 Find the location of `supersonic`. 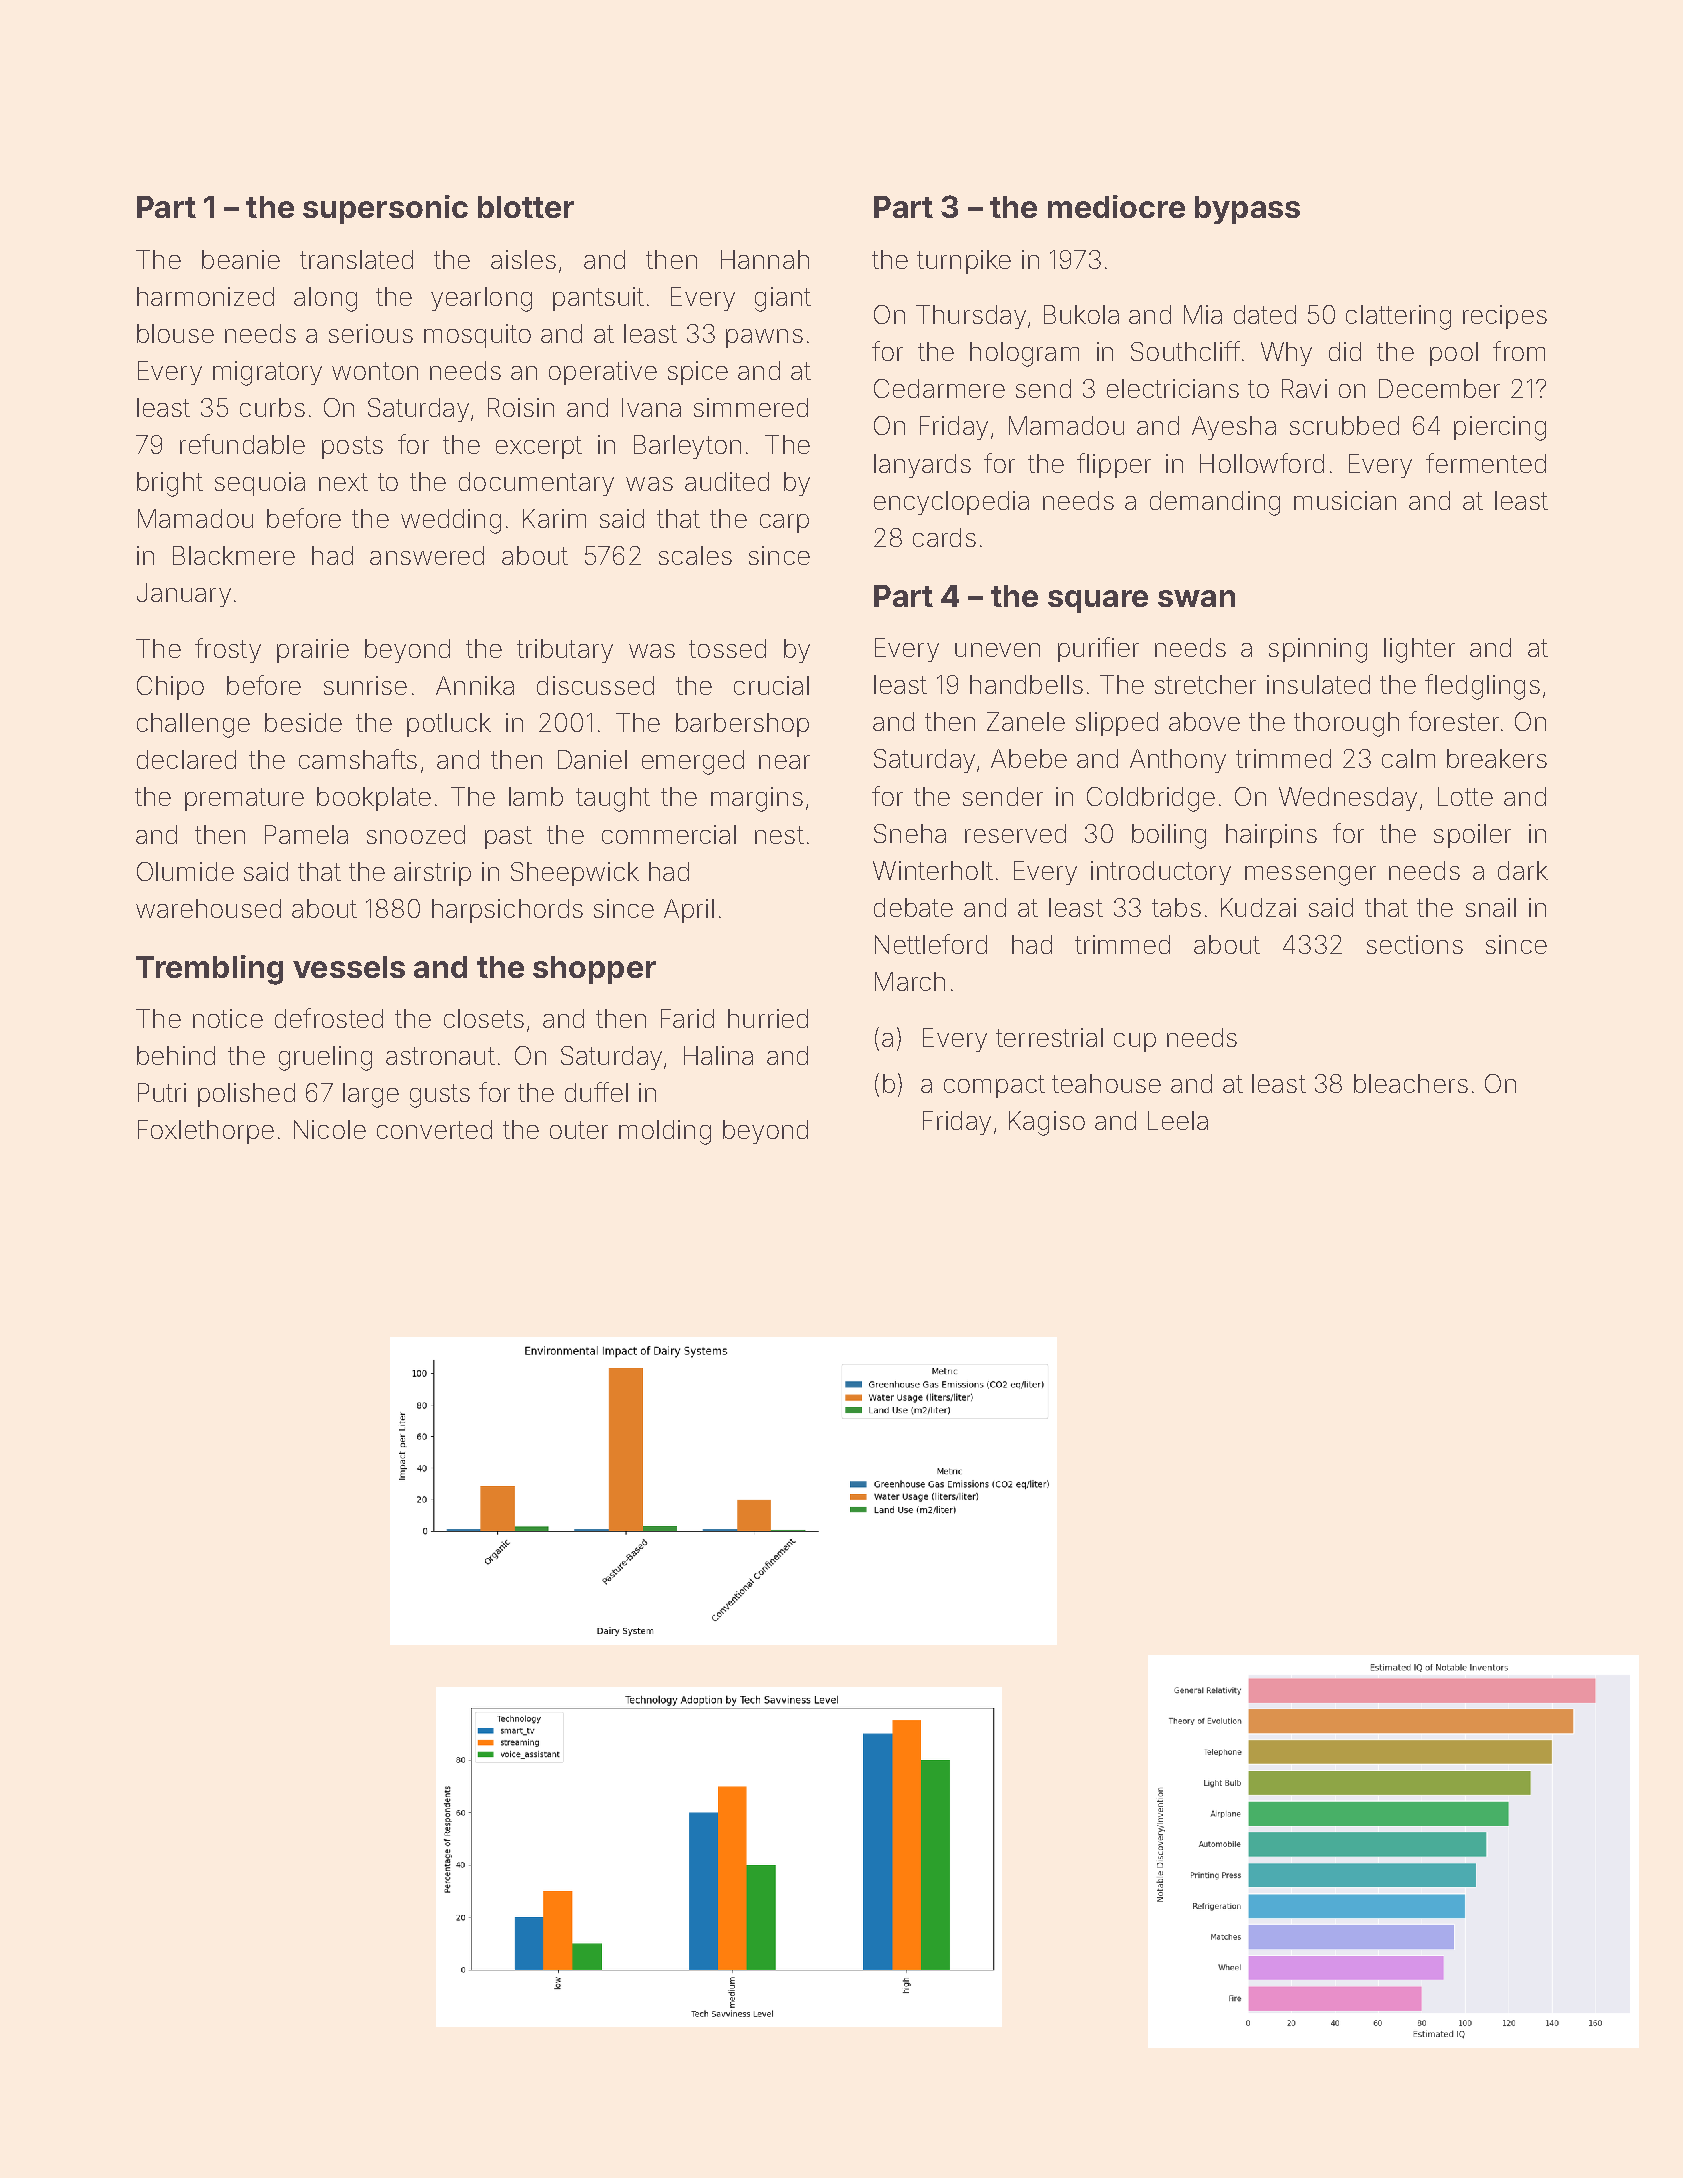

supersonic is located at coordinates (385, 209).
